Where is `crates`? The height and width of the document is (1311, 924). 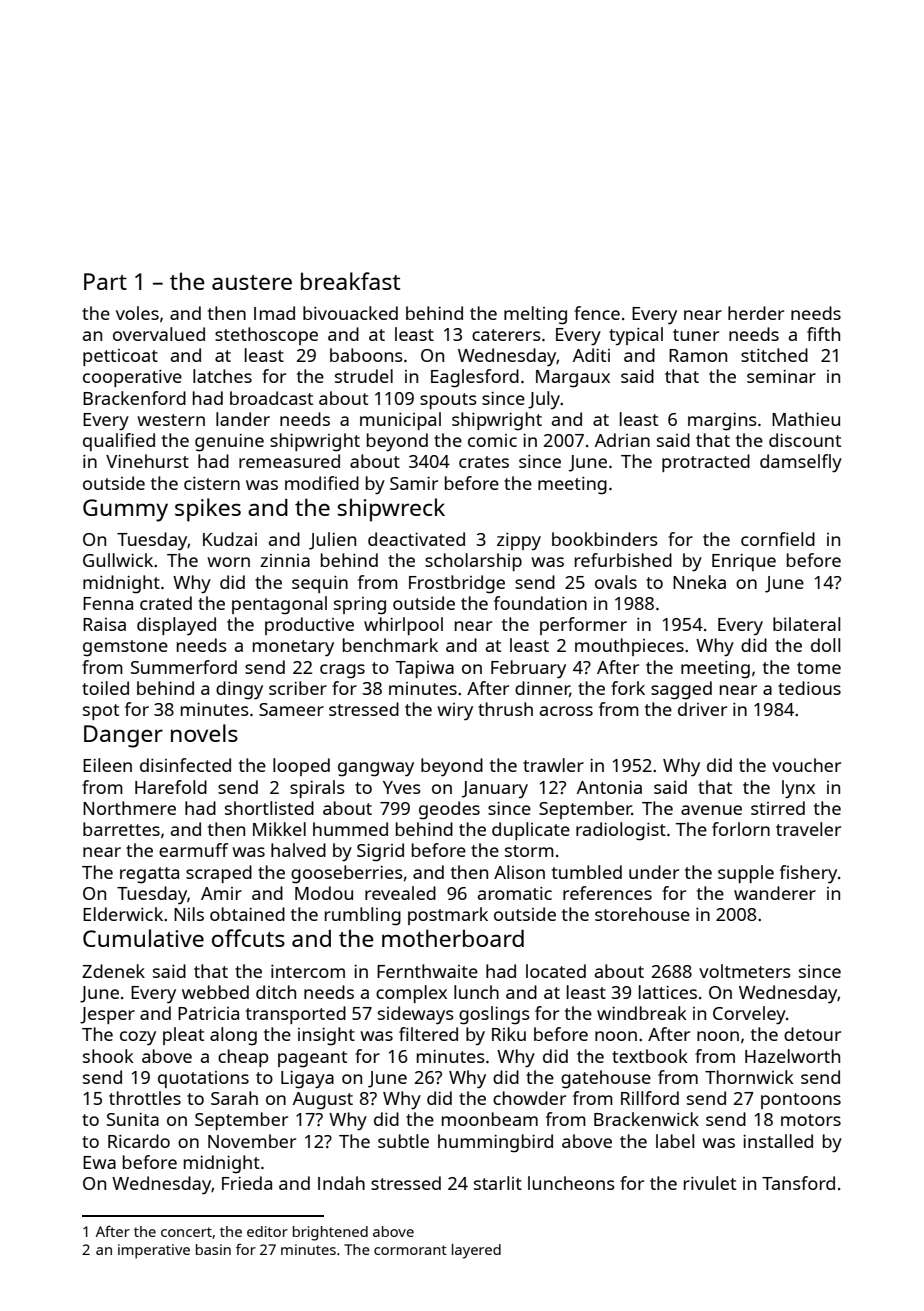 crates is located at coordinates (484, 462).
